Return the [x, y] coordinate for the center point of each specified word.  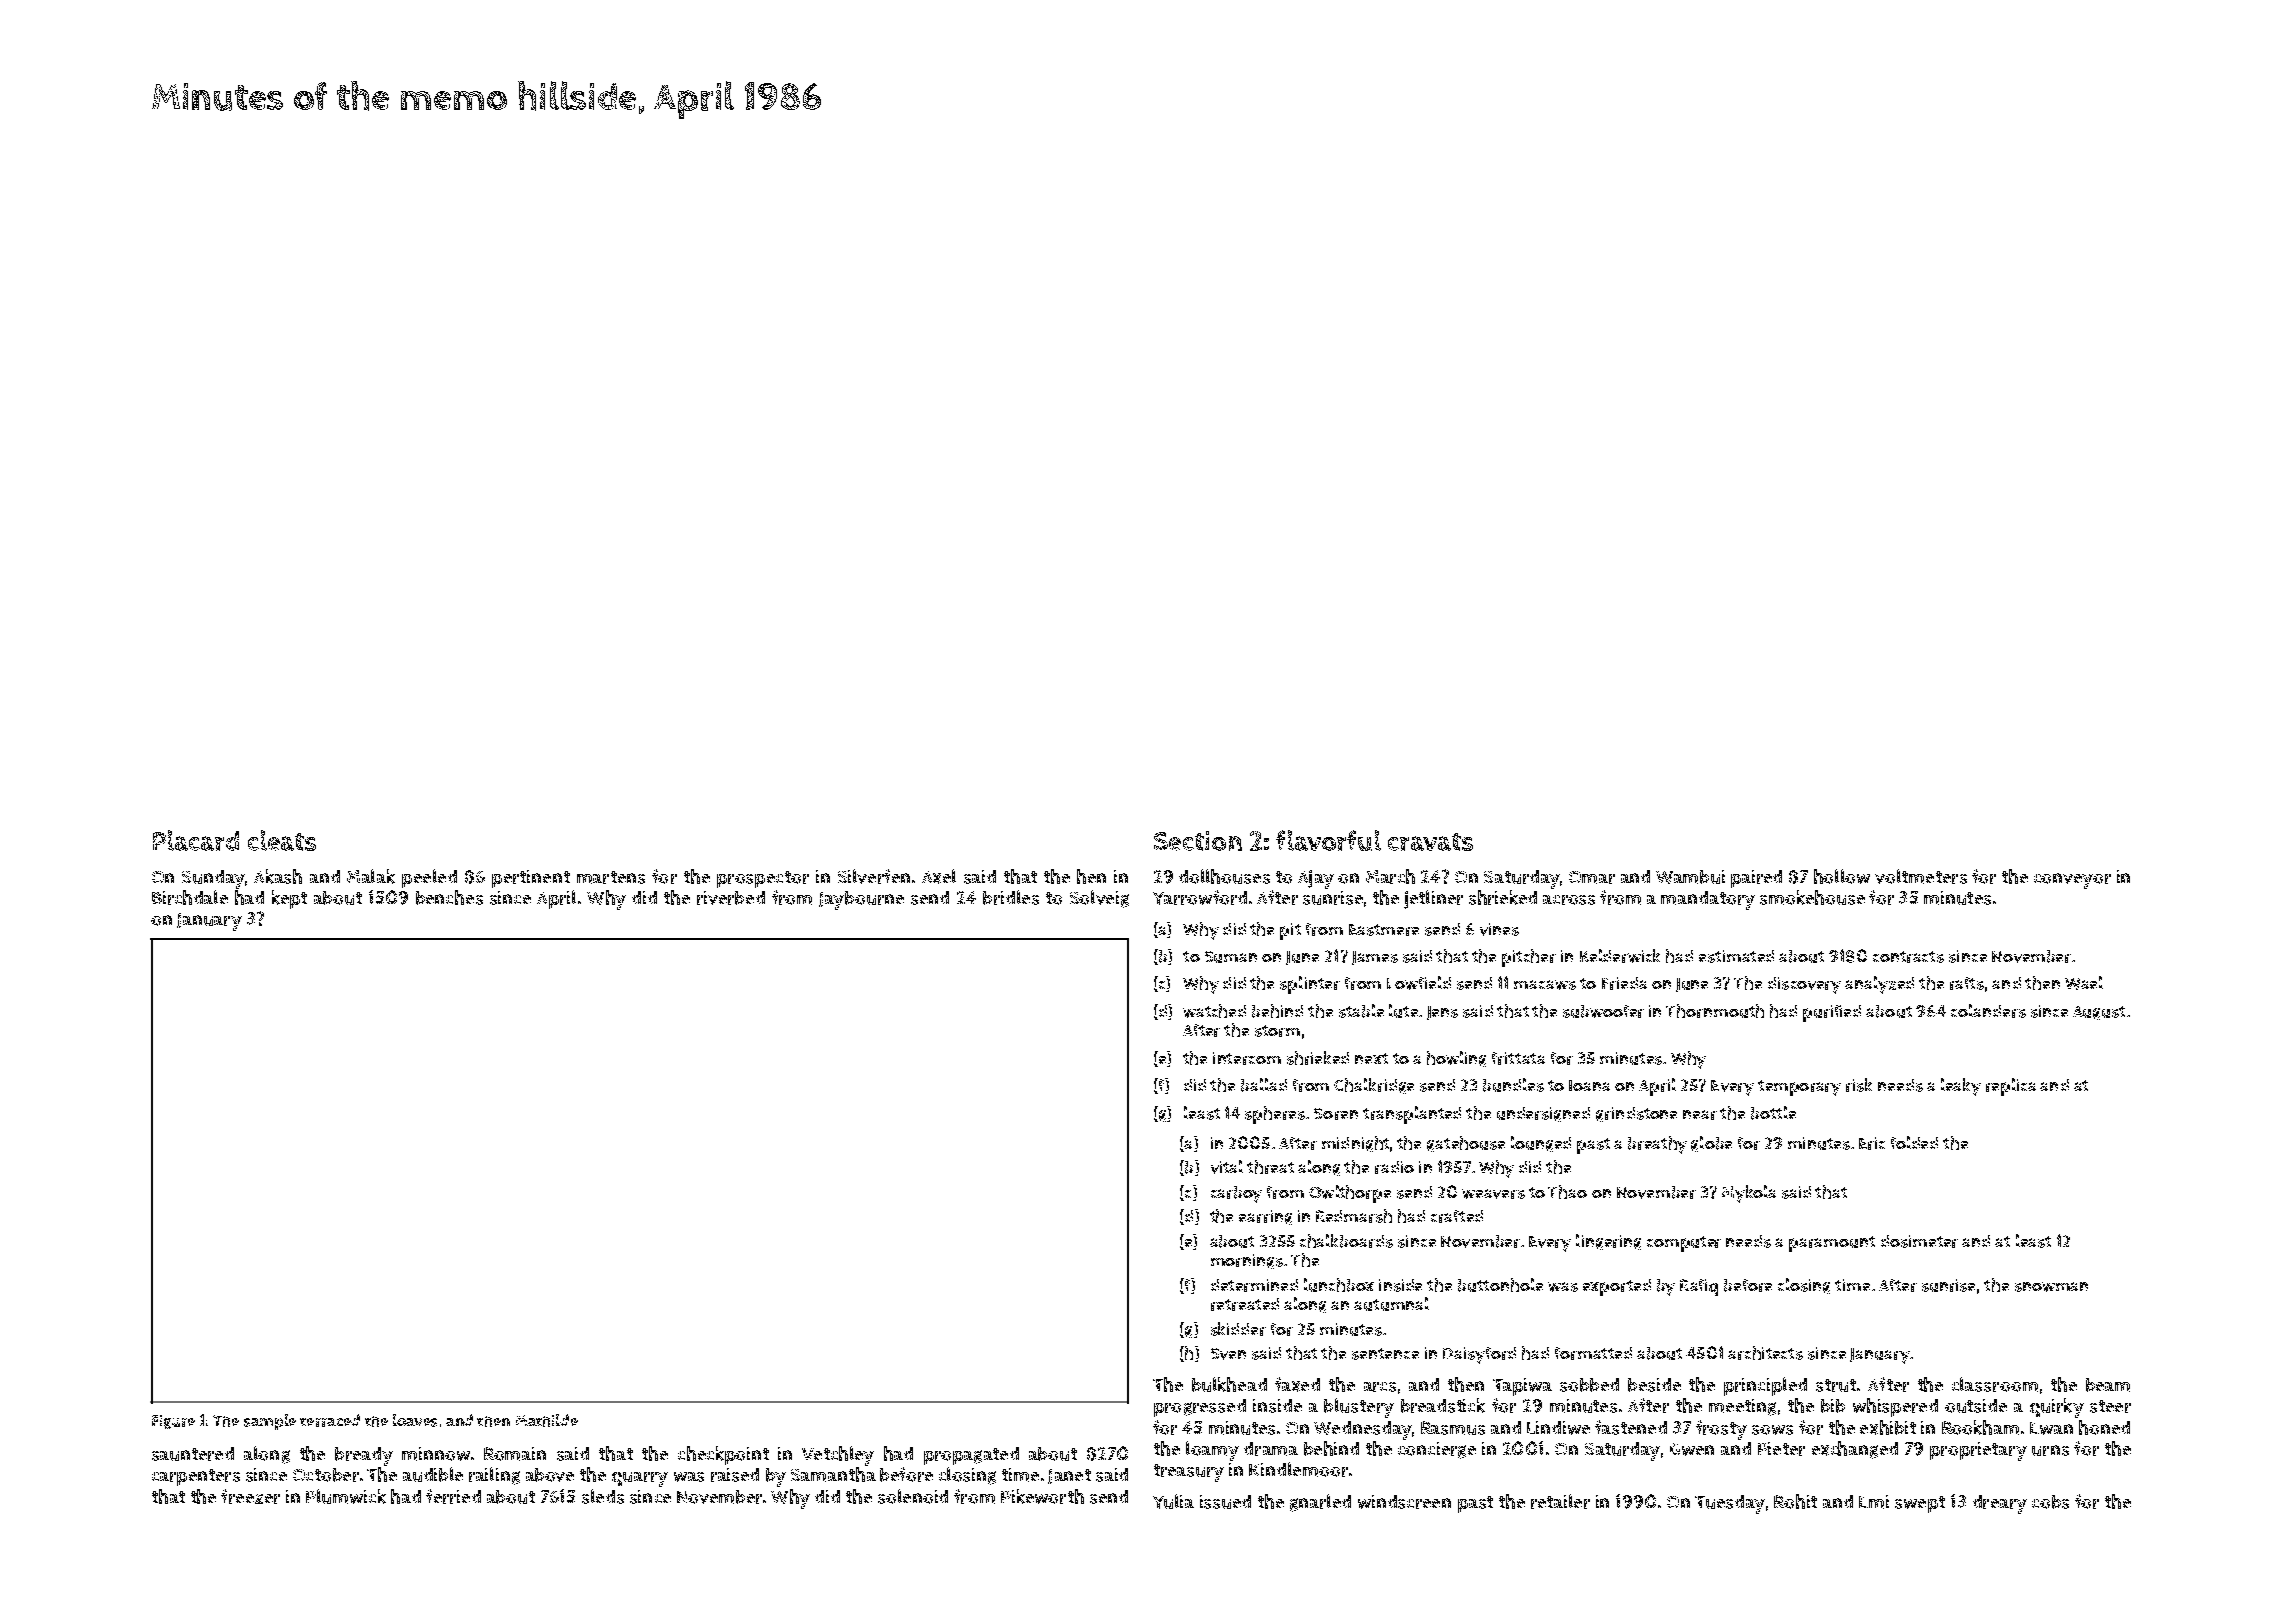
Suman [1231, 957]
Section [1198, 841]
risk [1859, 1085]
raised [735, 1475]
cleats [282, 840]
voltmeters [1921, 876]
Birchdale [190, 897]
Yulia [1173, 1501]
